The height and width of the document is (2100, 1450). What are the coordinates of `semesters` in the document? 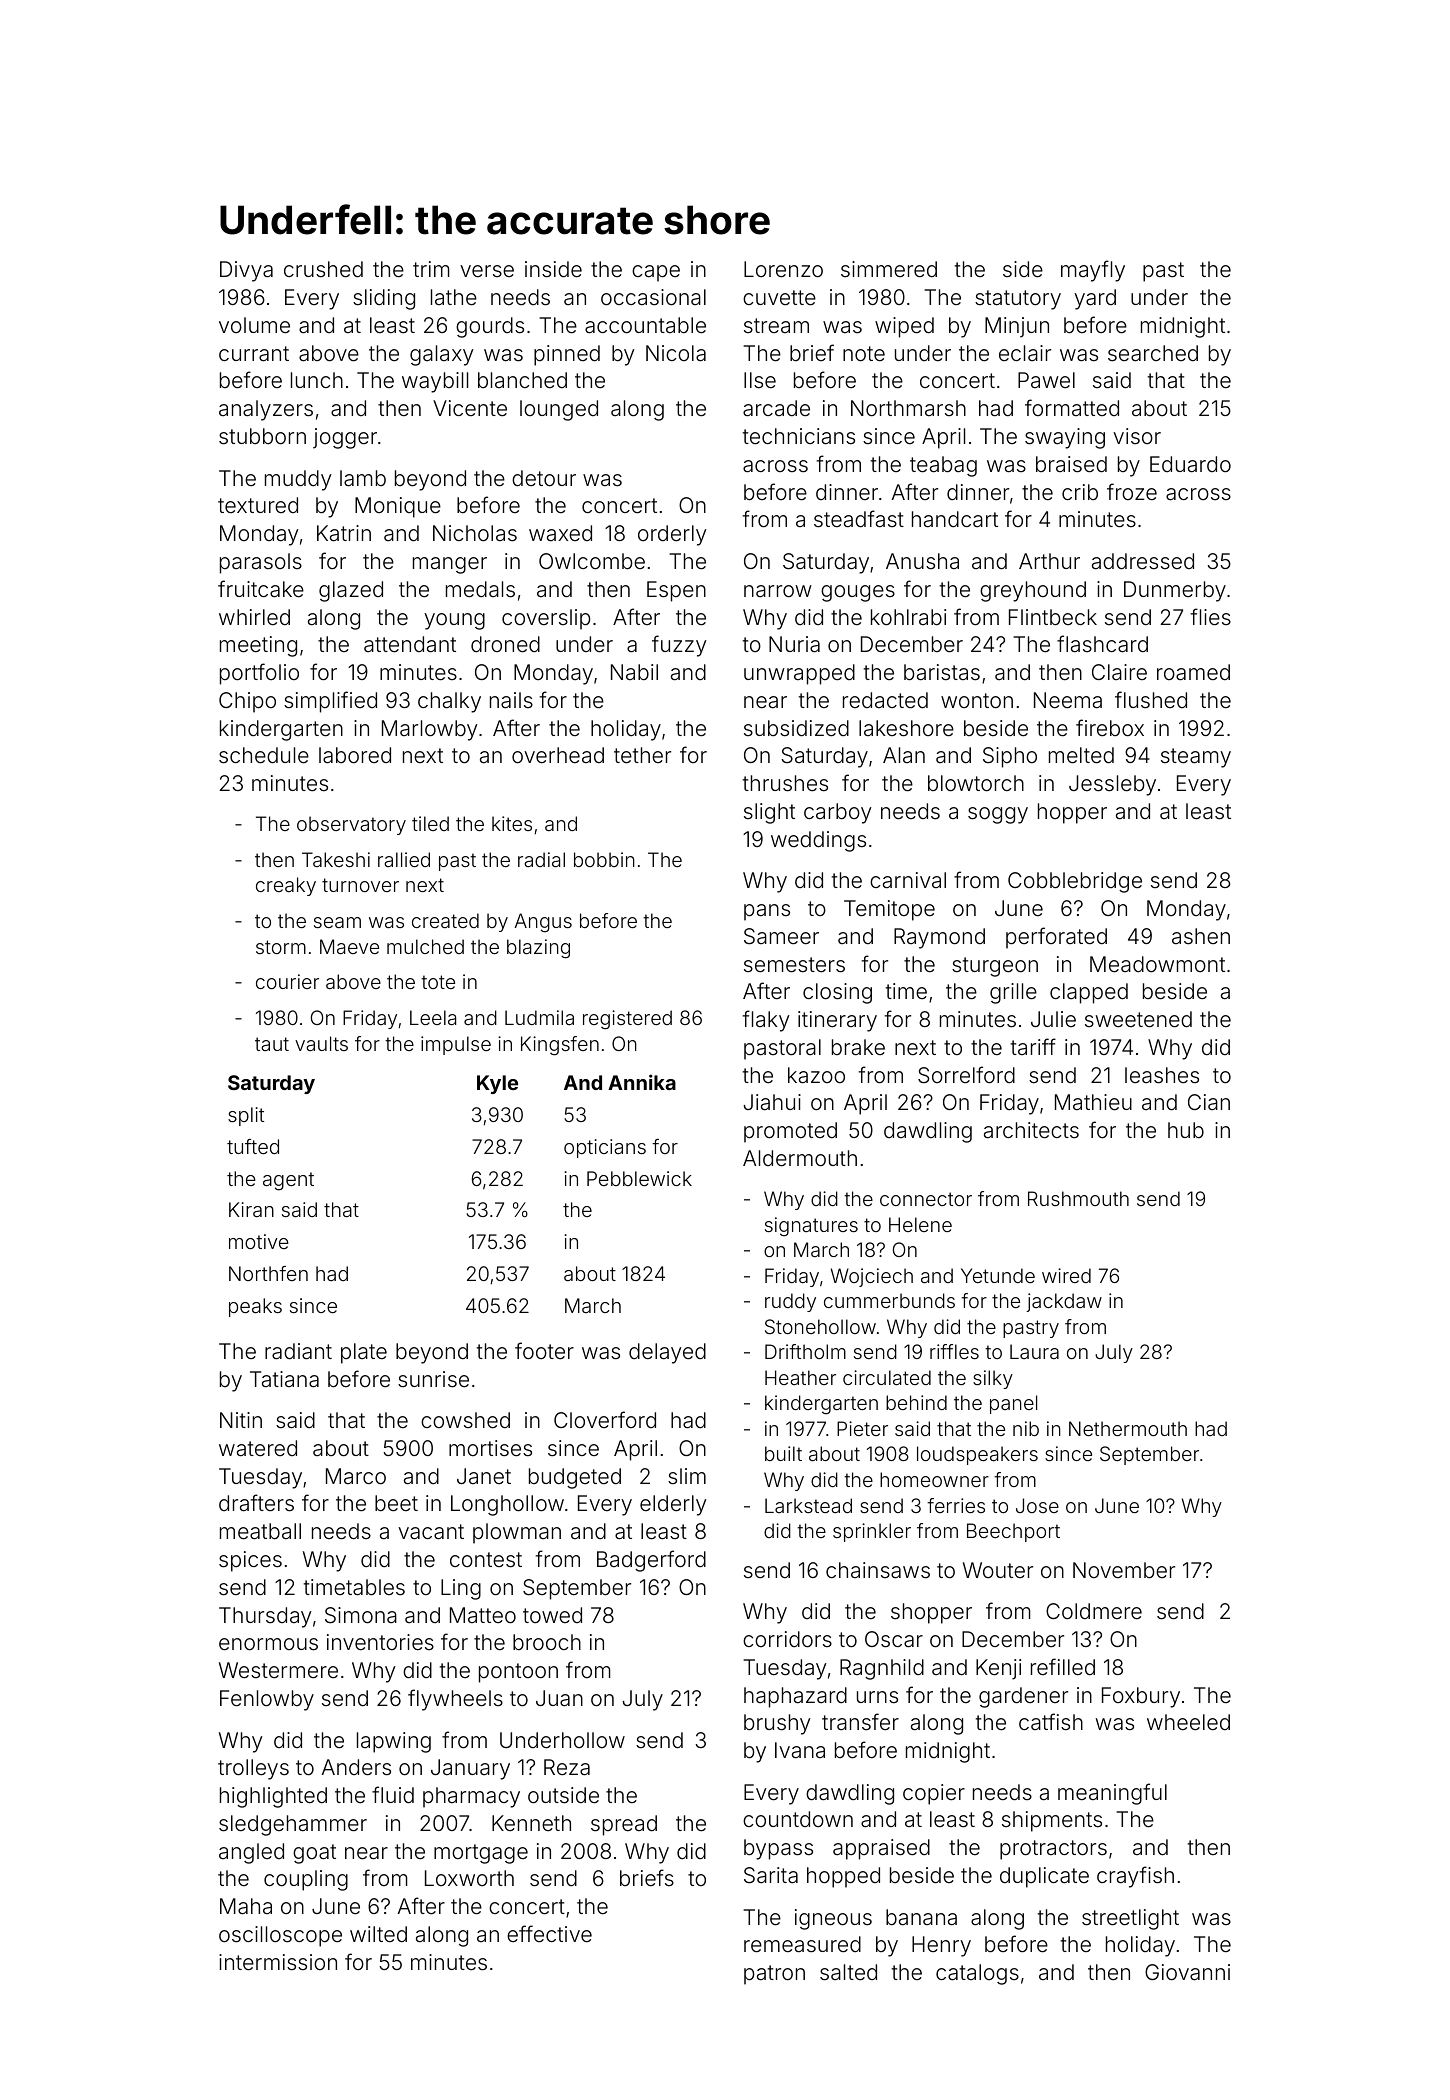 It's located at (794, 965).
